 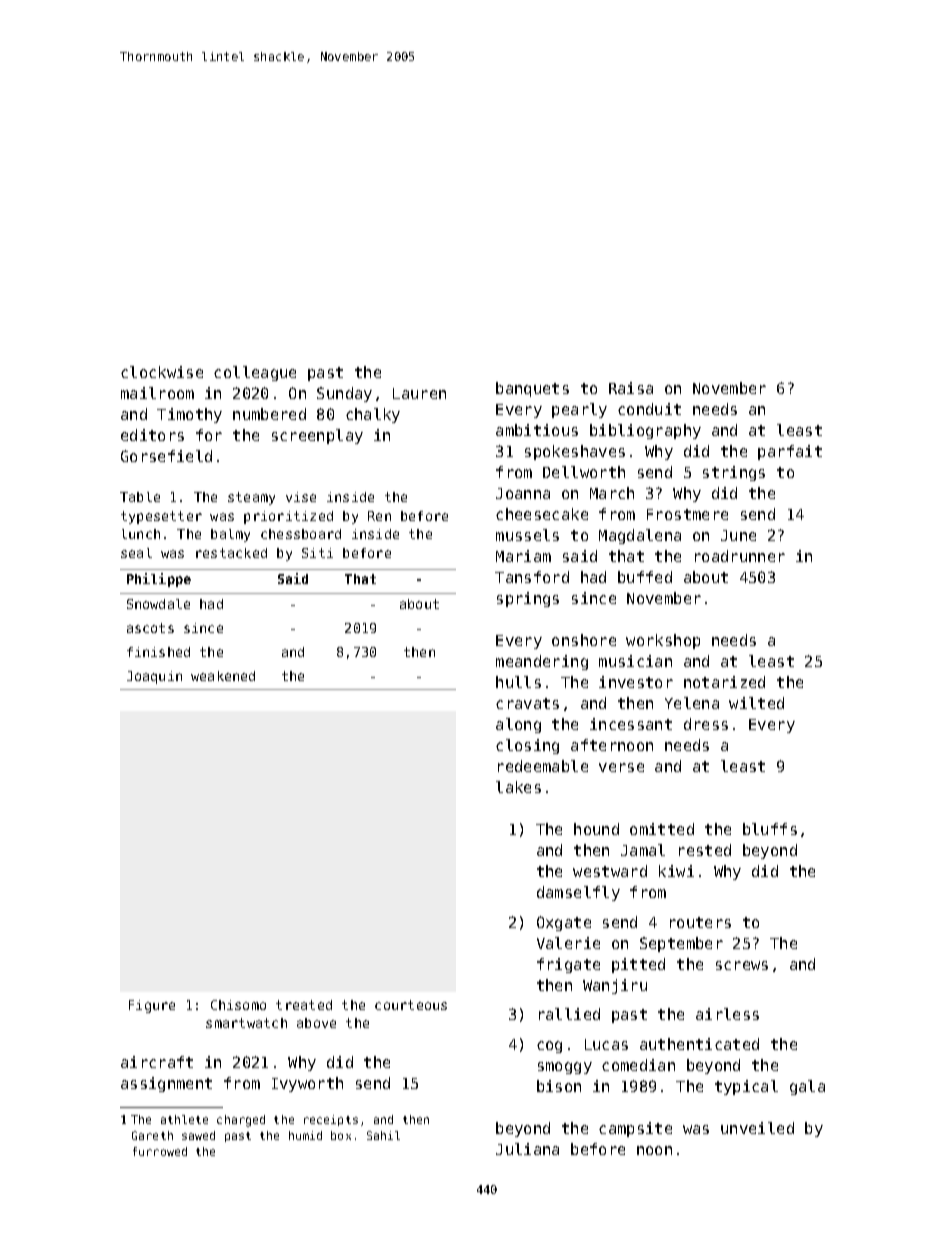 What do you see at coordinates (317, 553) in the screenshot?
I see `Siti` at bounding box center [317, 553].
